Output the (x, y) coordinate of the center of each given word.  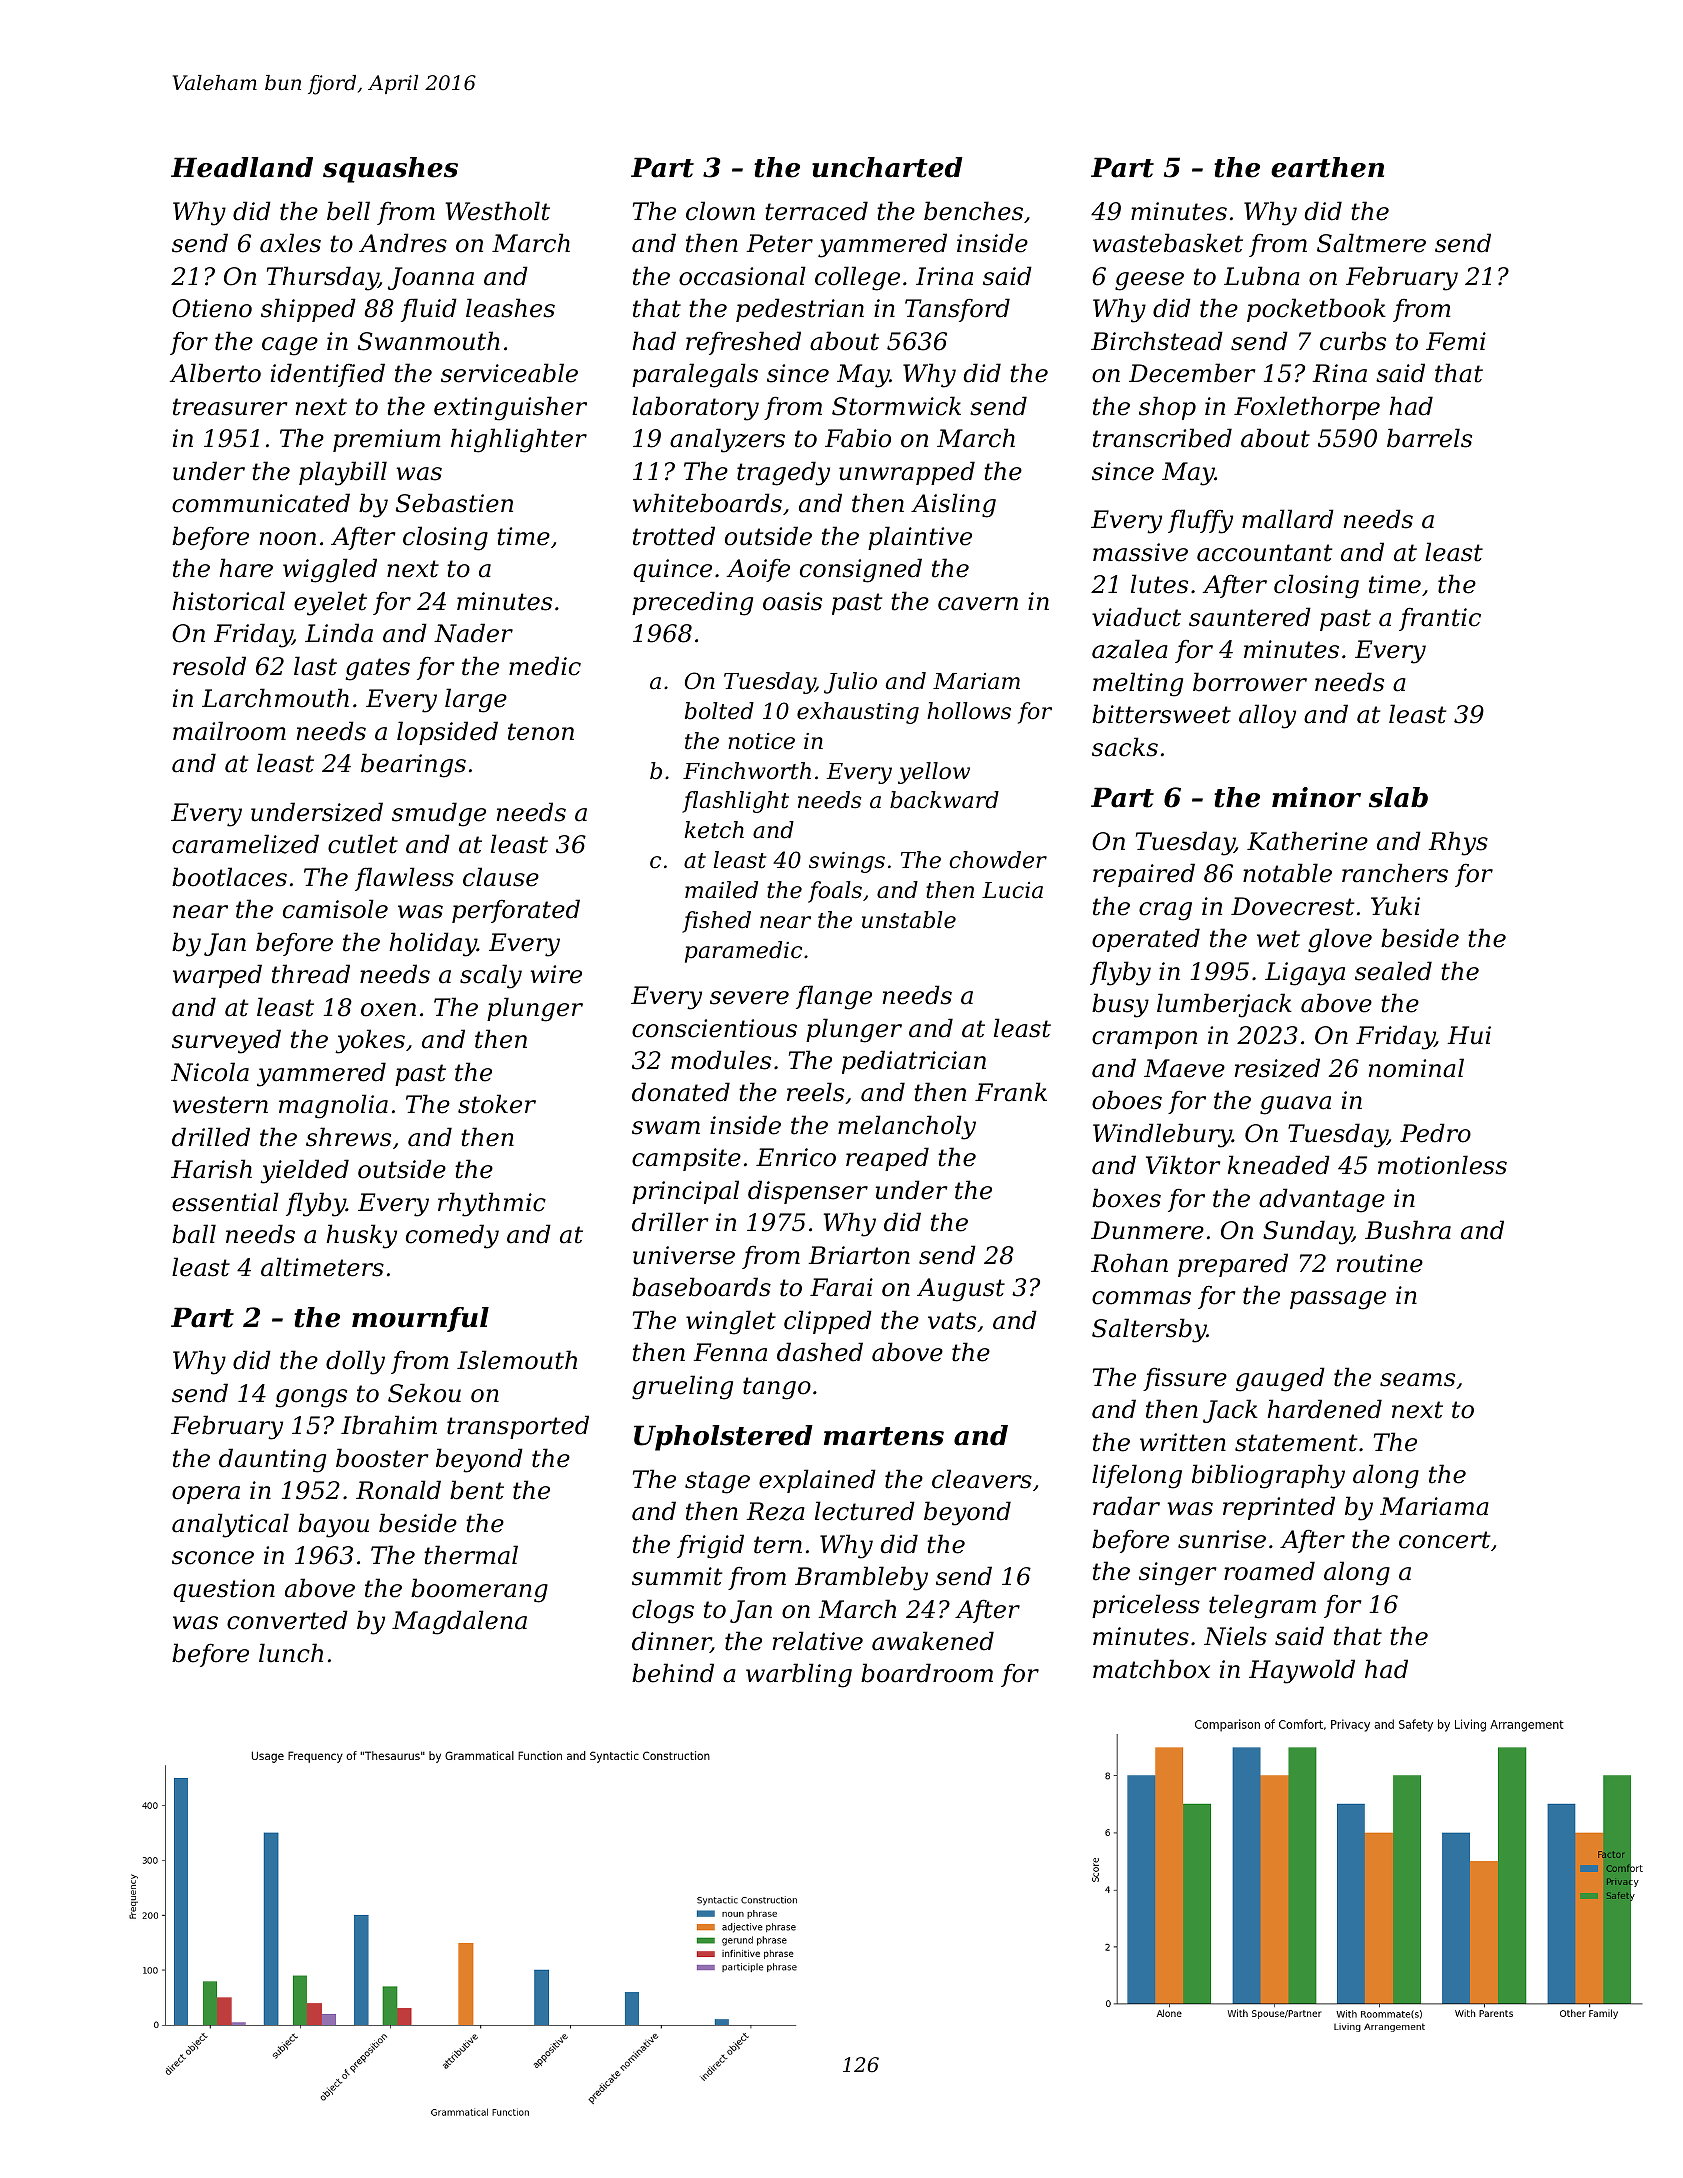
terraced (816, 211)
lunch (291, 1653)
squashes (390, 170)
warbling (799, 1675)
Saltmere (1371, 243)
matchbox (1151, 1669)
